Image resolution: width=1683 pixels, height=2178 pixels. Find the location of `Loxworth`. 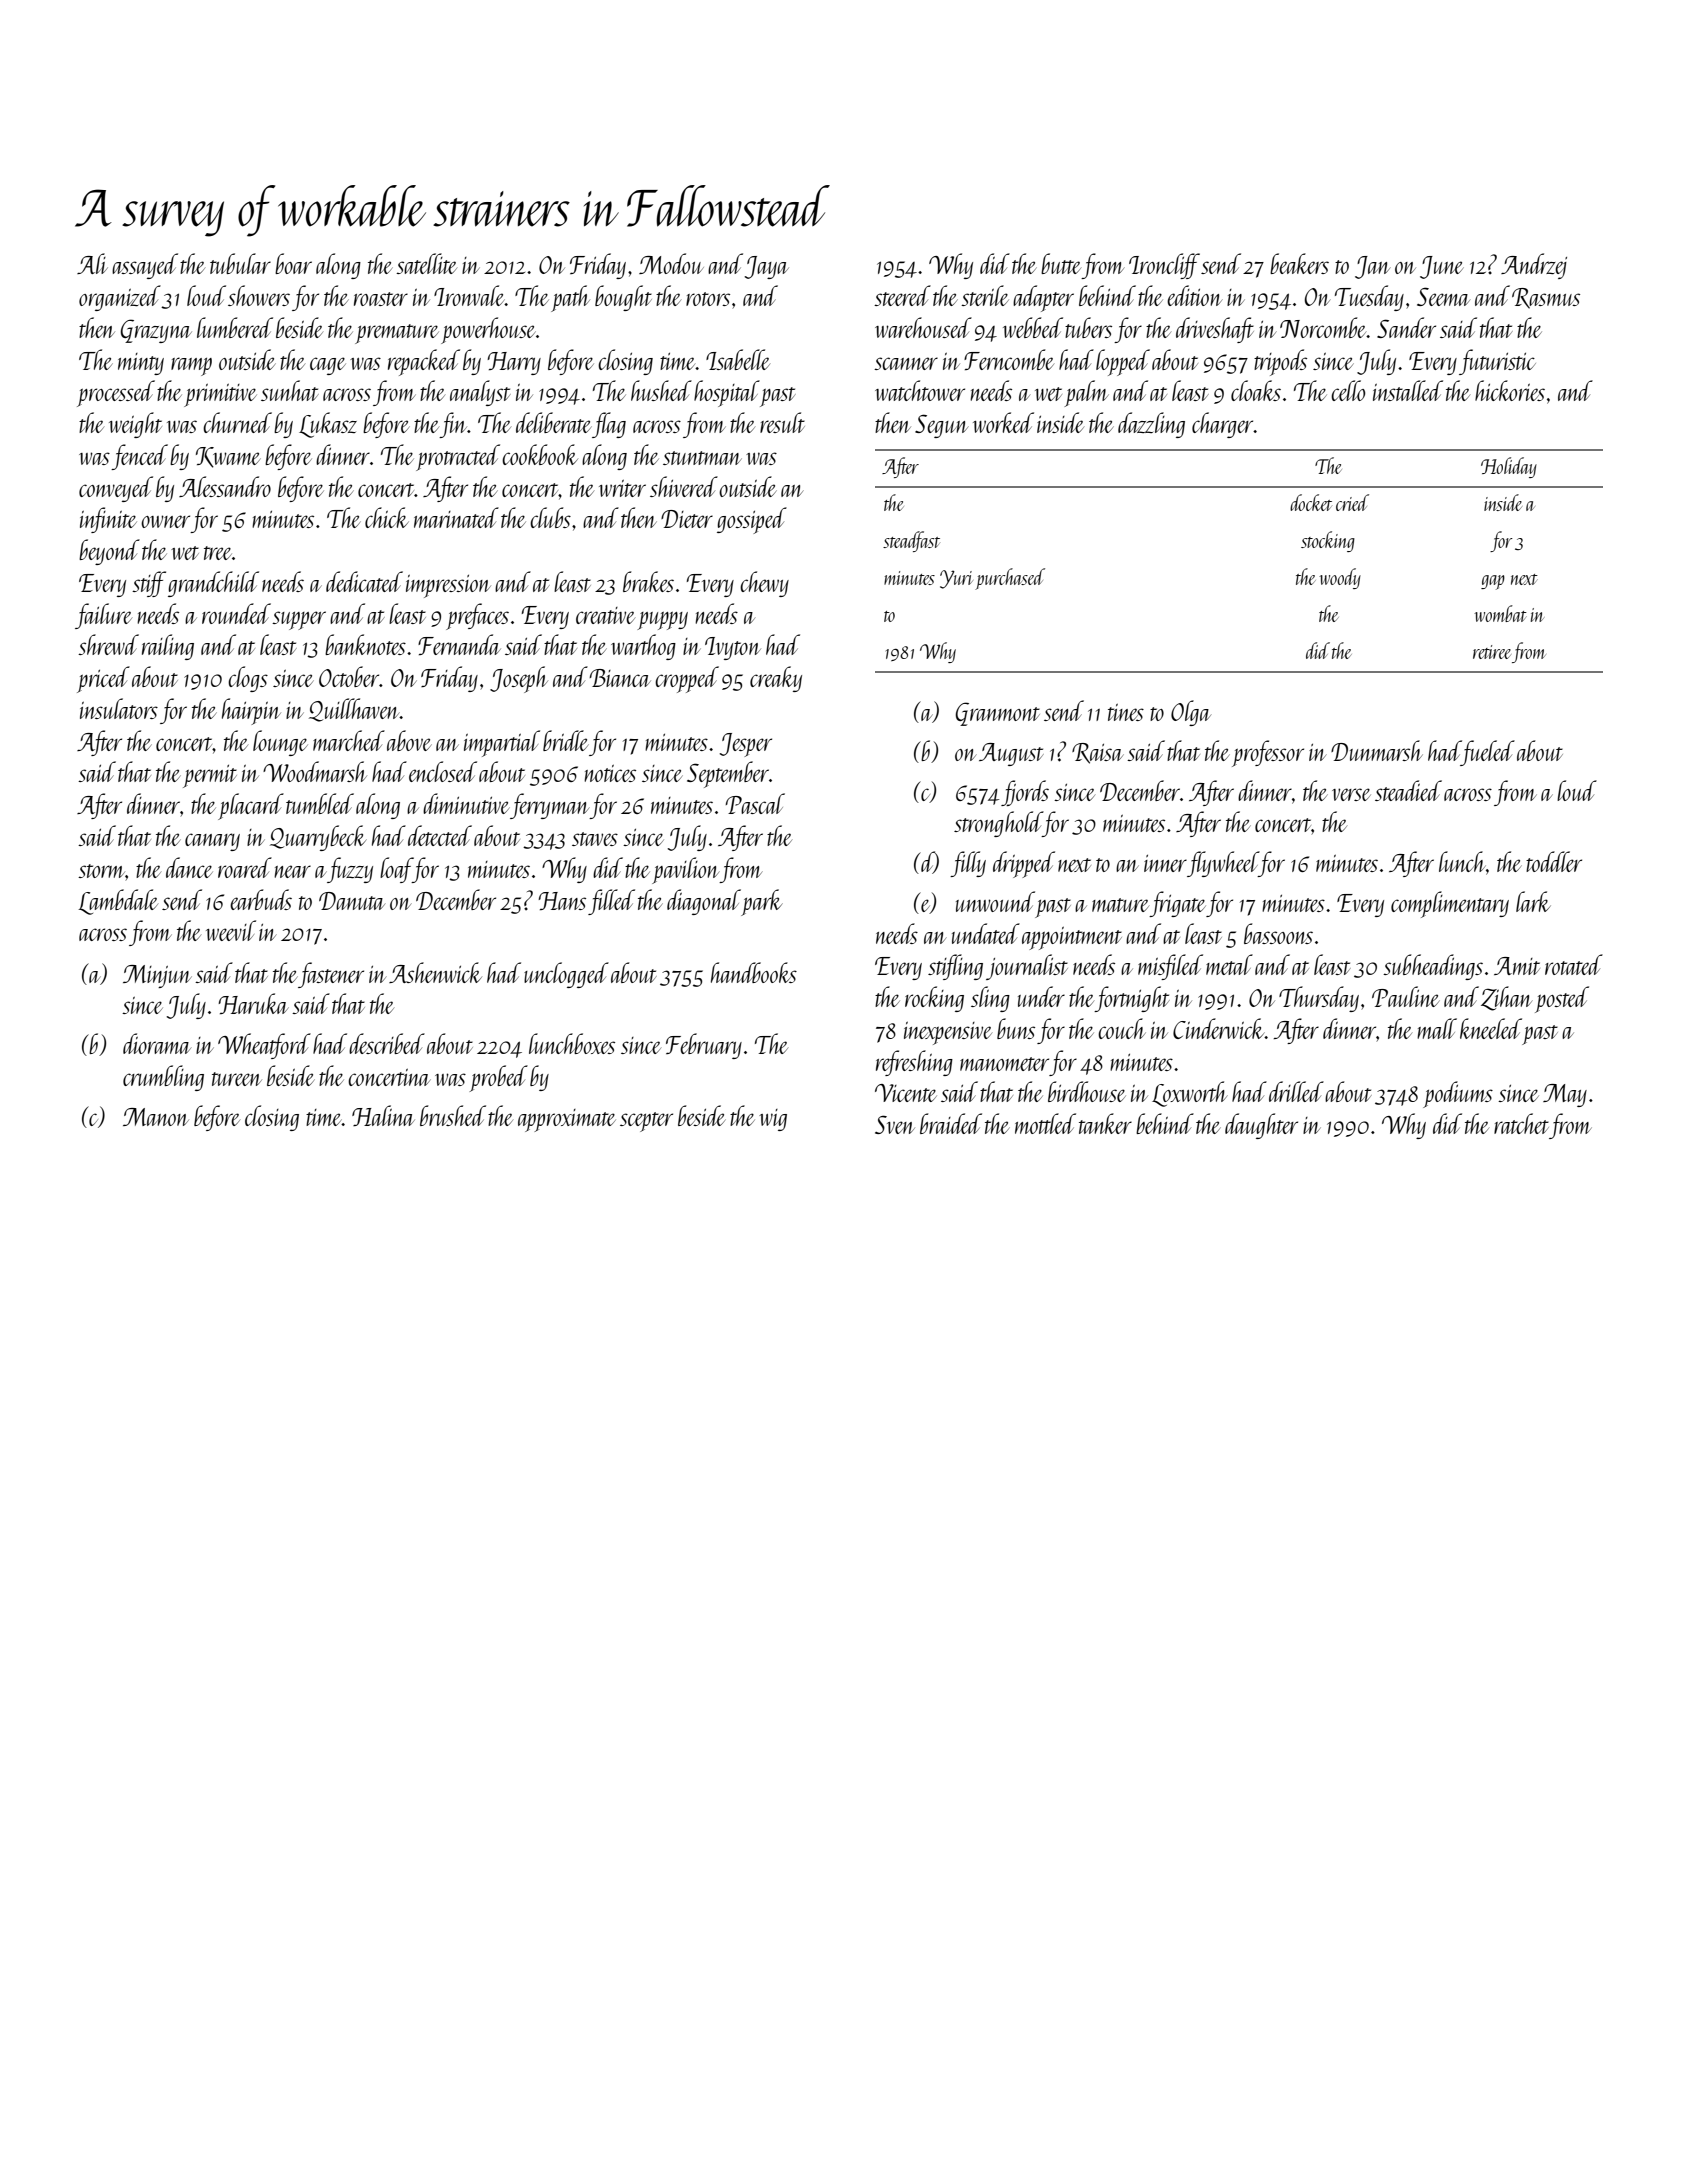

Loxworth is located at coordinates (1190, 1094).
